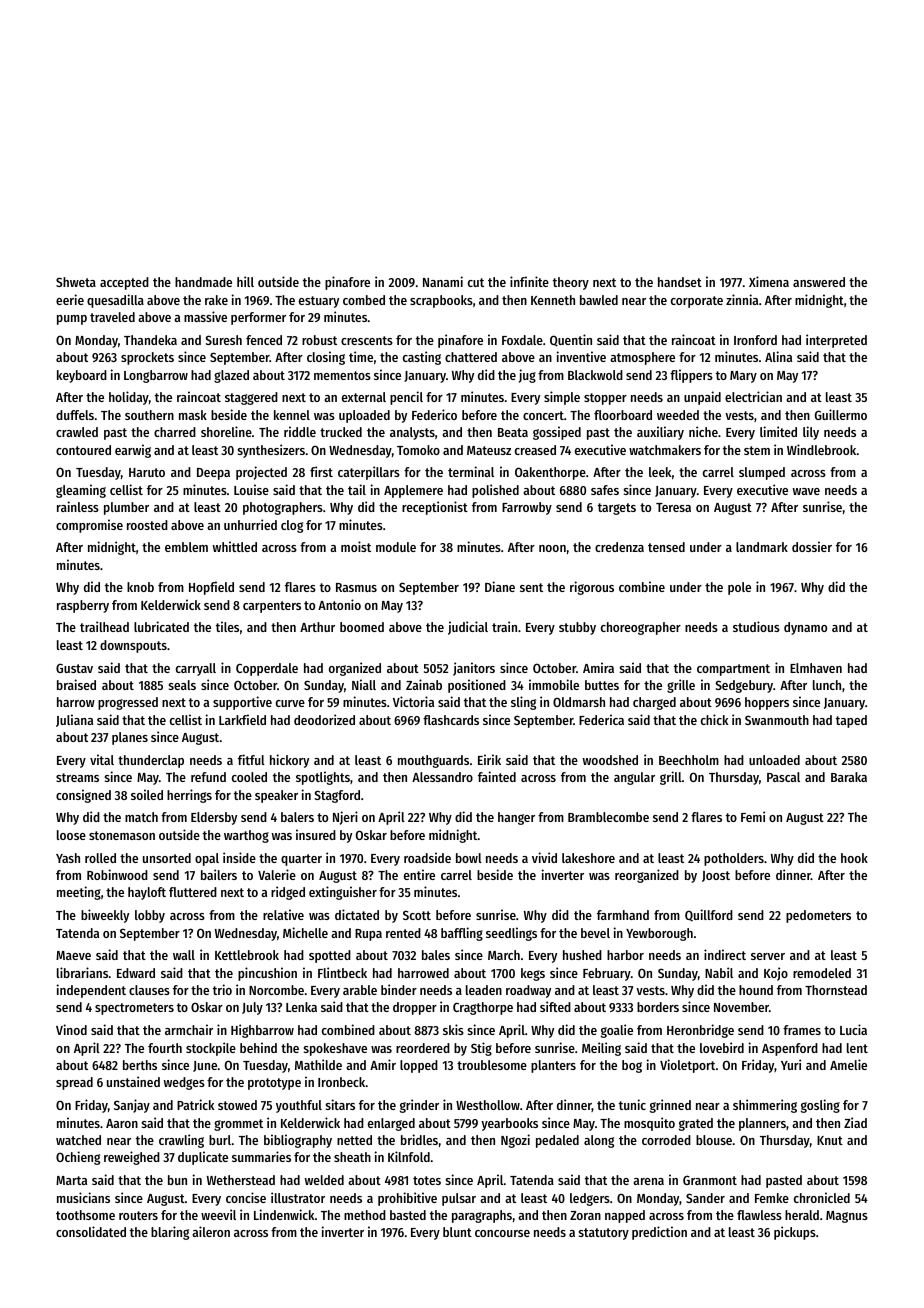  What do you see at coordinates (165, 1048) in the page?
I see `fourth` at bounding box center [165, 1048].
